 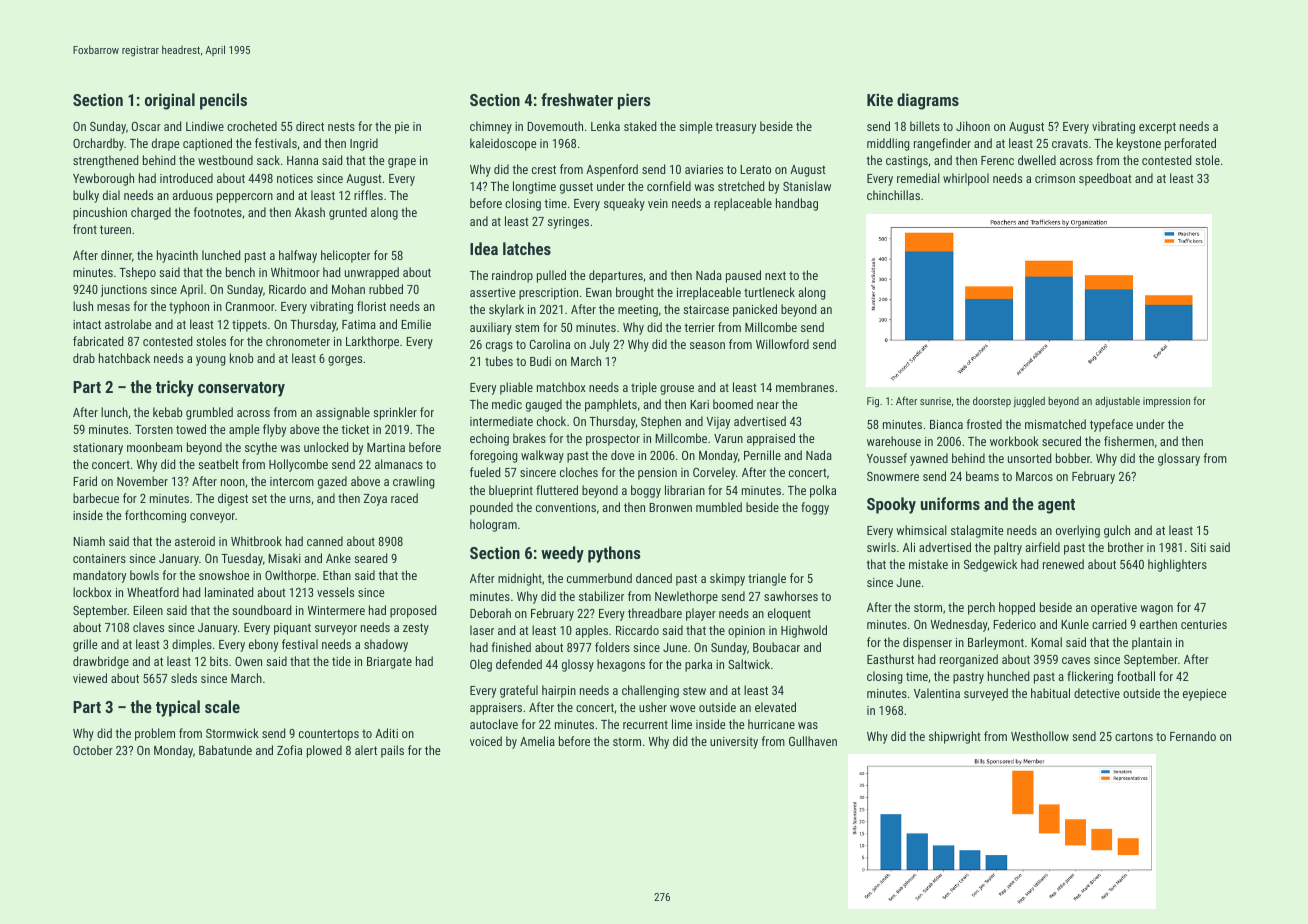 I want to click on freshwater, so click(x=577, y=99).
